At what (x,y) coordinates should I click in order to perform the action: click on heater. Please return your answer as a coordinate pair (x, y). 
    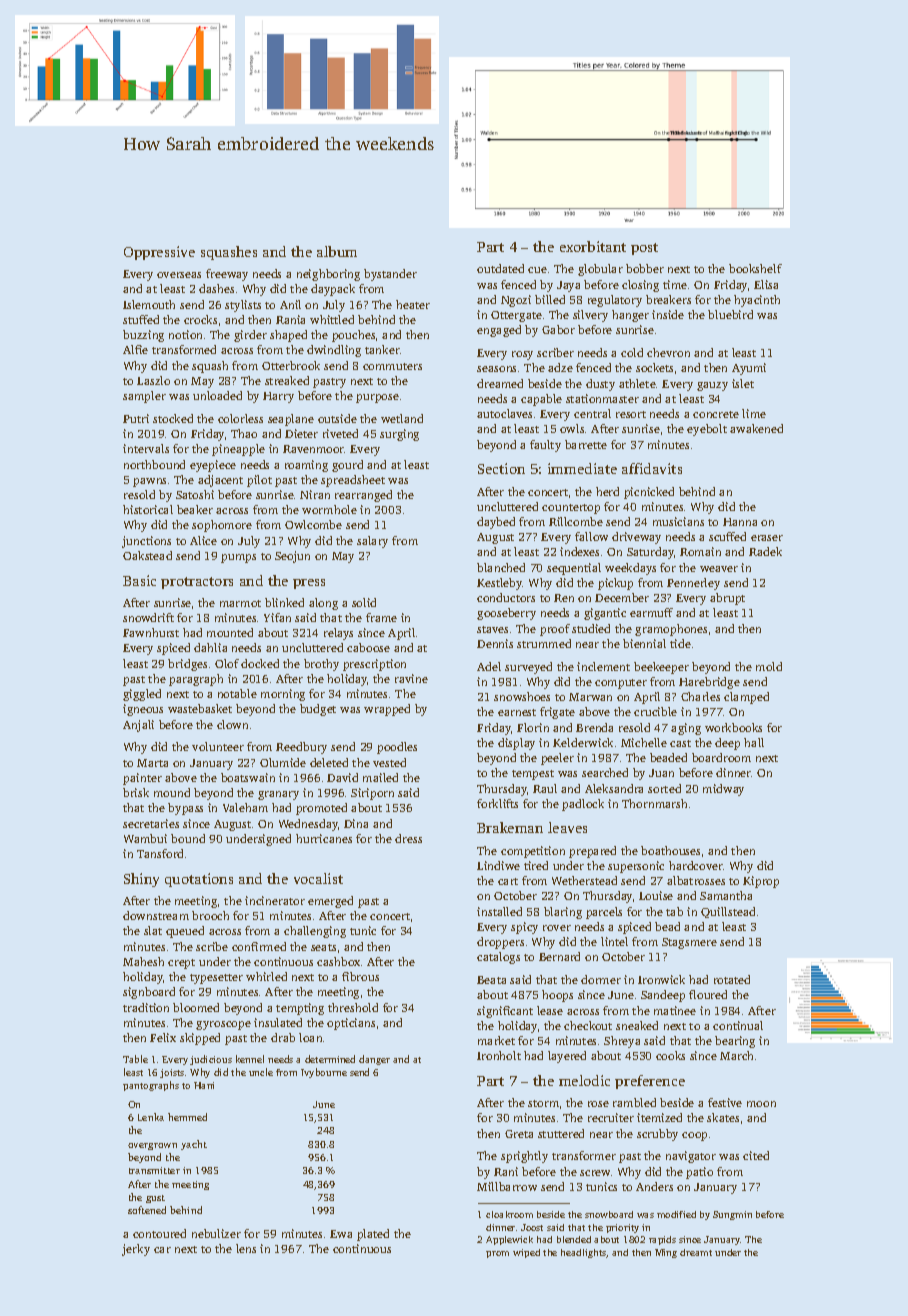
    Looking at the image, I should click on (413, 304).
